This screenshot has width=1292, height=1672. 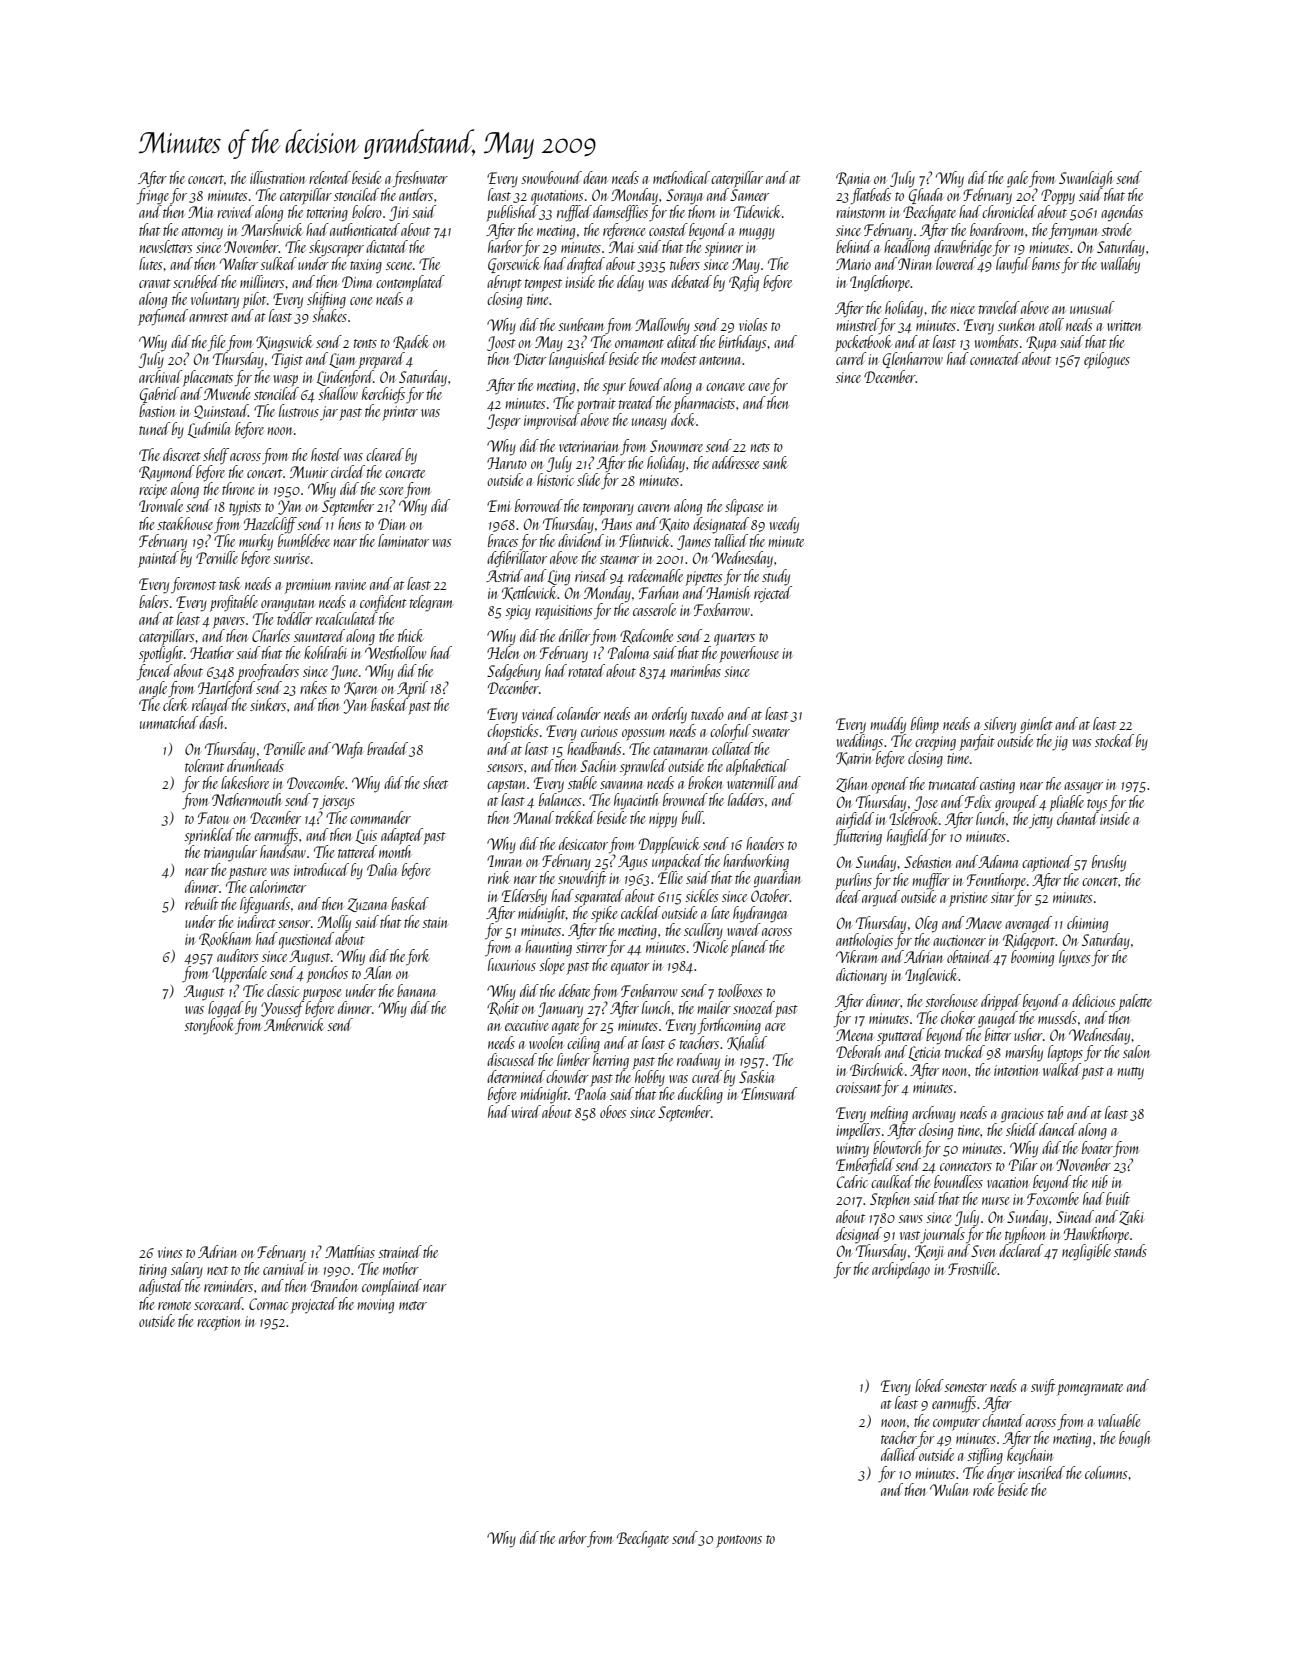 I want to click on banana, so click(x=416, y=990).
